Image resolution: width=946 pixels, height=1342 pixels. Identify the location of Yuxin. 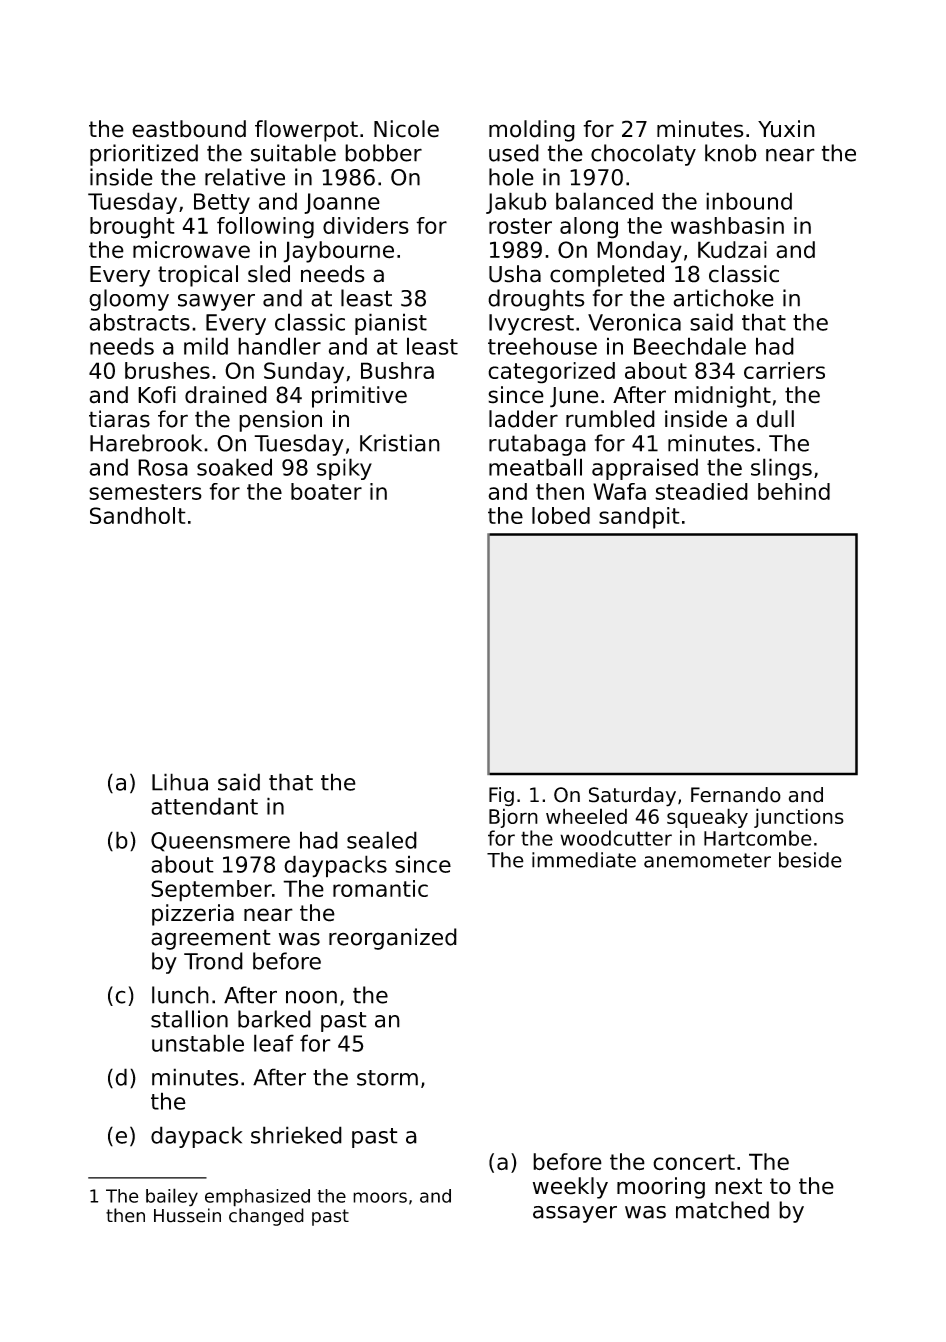
(786, 129).
